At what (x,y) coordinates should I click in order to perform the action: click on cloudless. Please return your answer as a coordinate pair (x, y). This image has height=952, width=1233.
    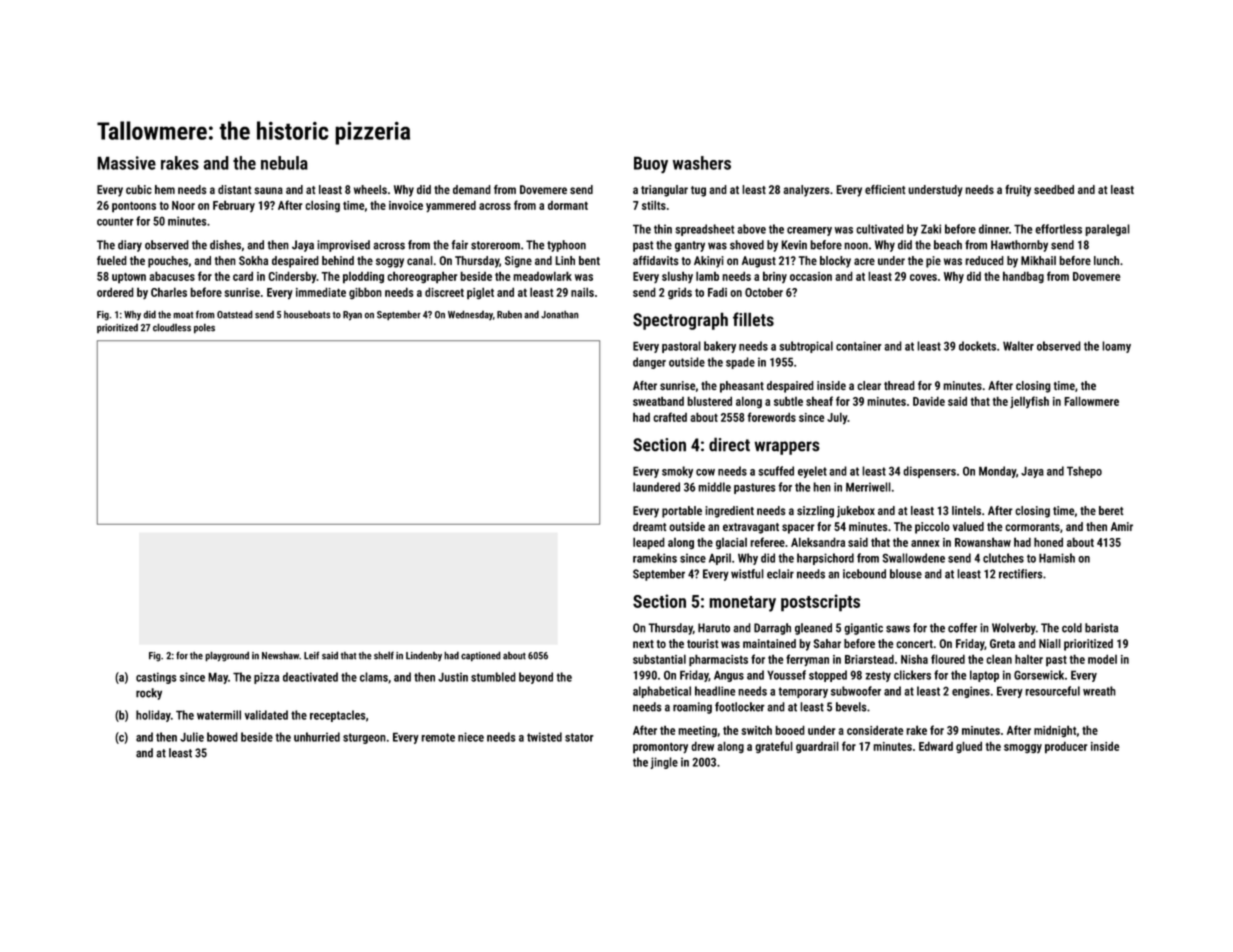
    Looking at the image, I should click on (172, 327).
